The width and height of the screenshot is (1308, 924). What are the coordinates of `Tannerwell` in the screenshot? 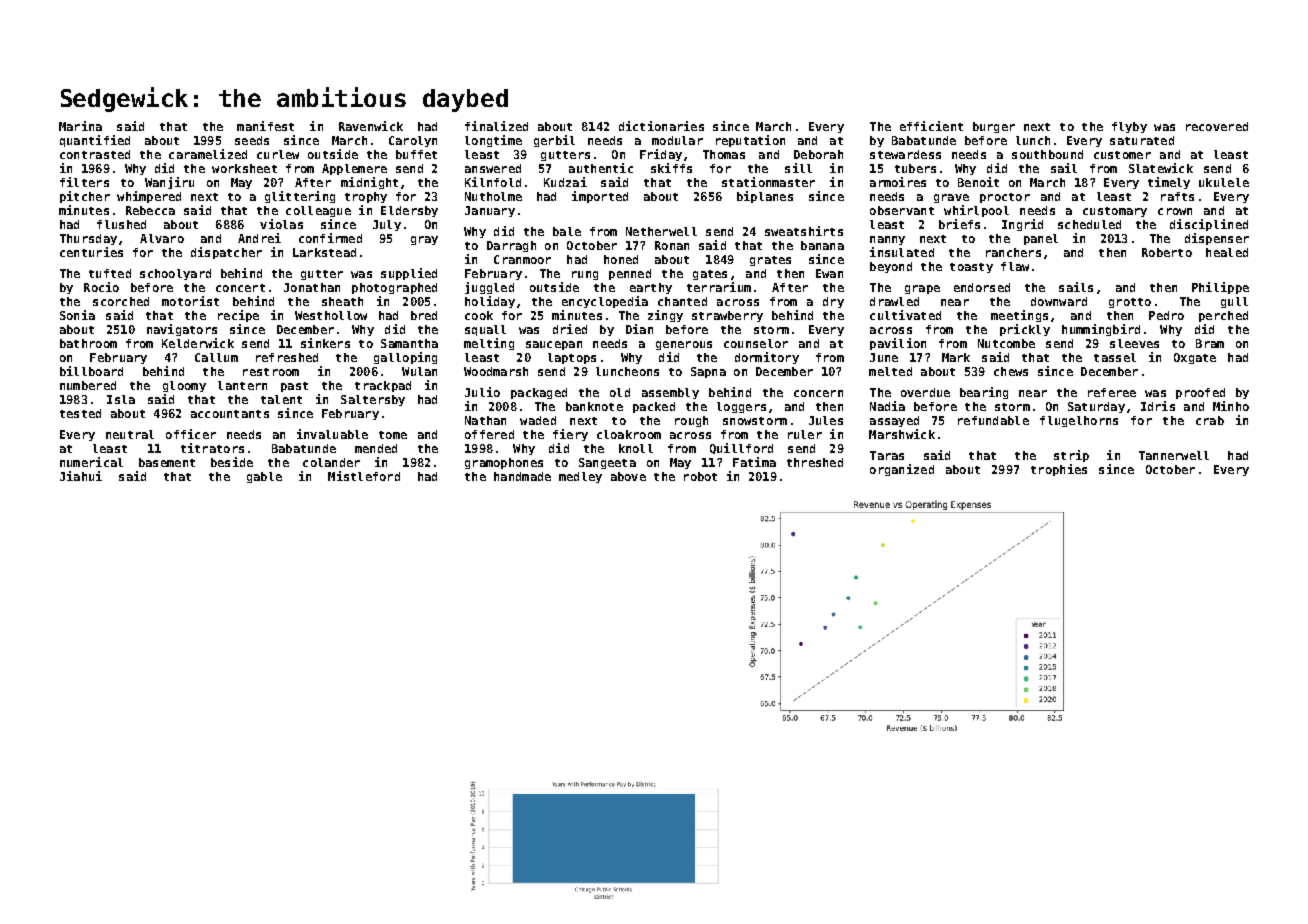 It's located at (1174, 455).
